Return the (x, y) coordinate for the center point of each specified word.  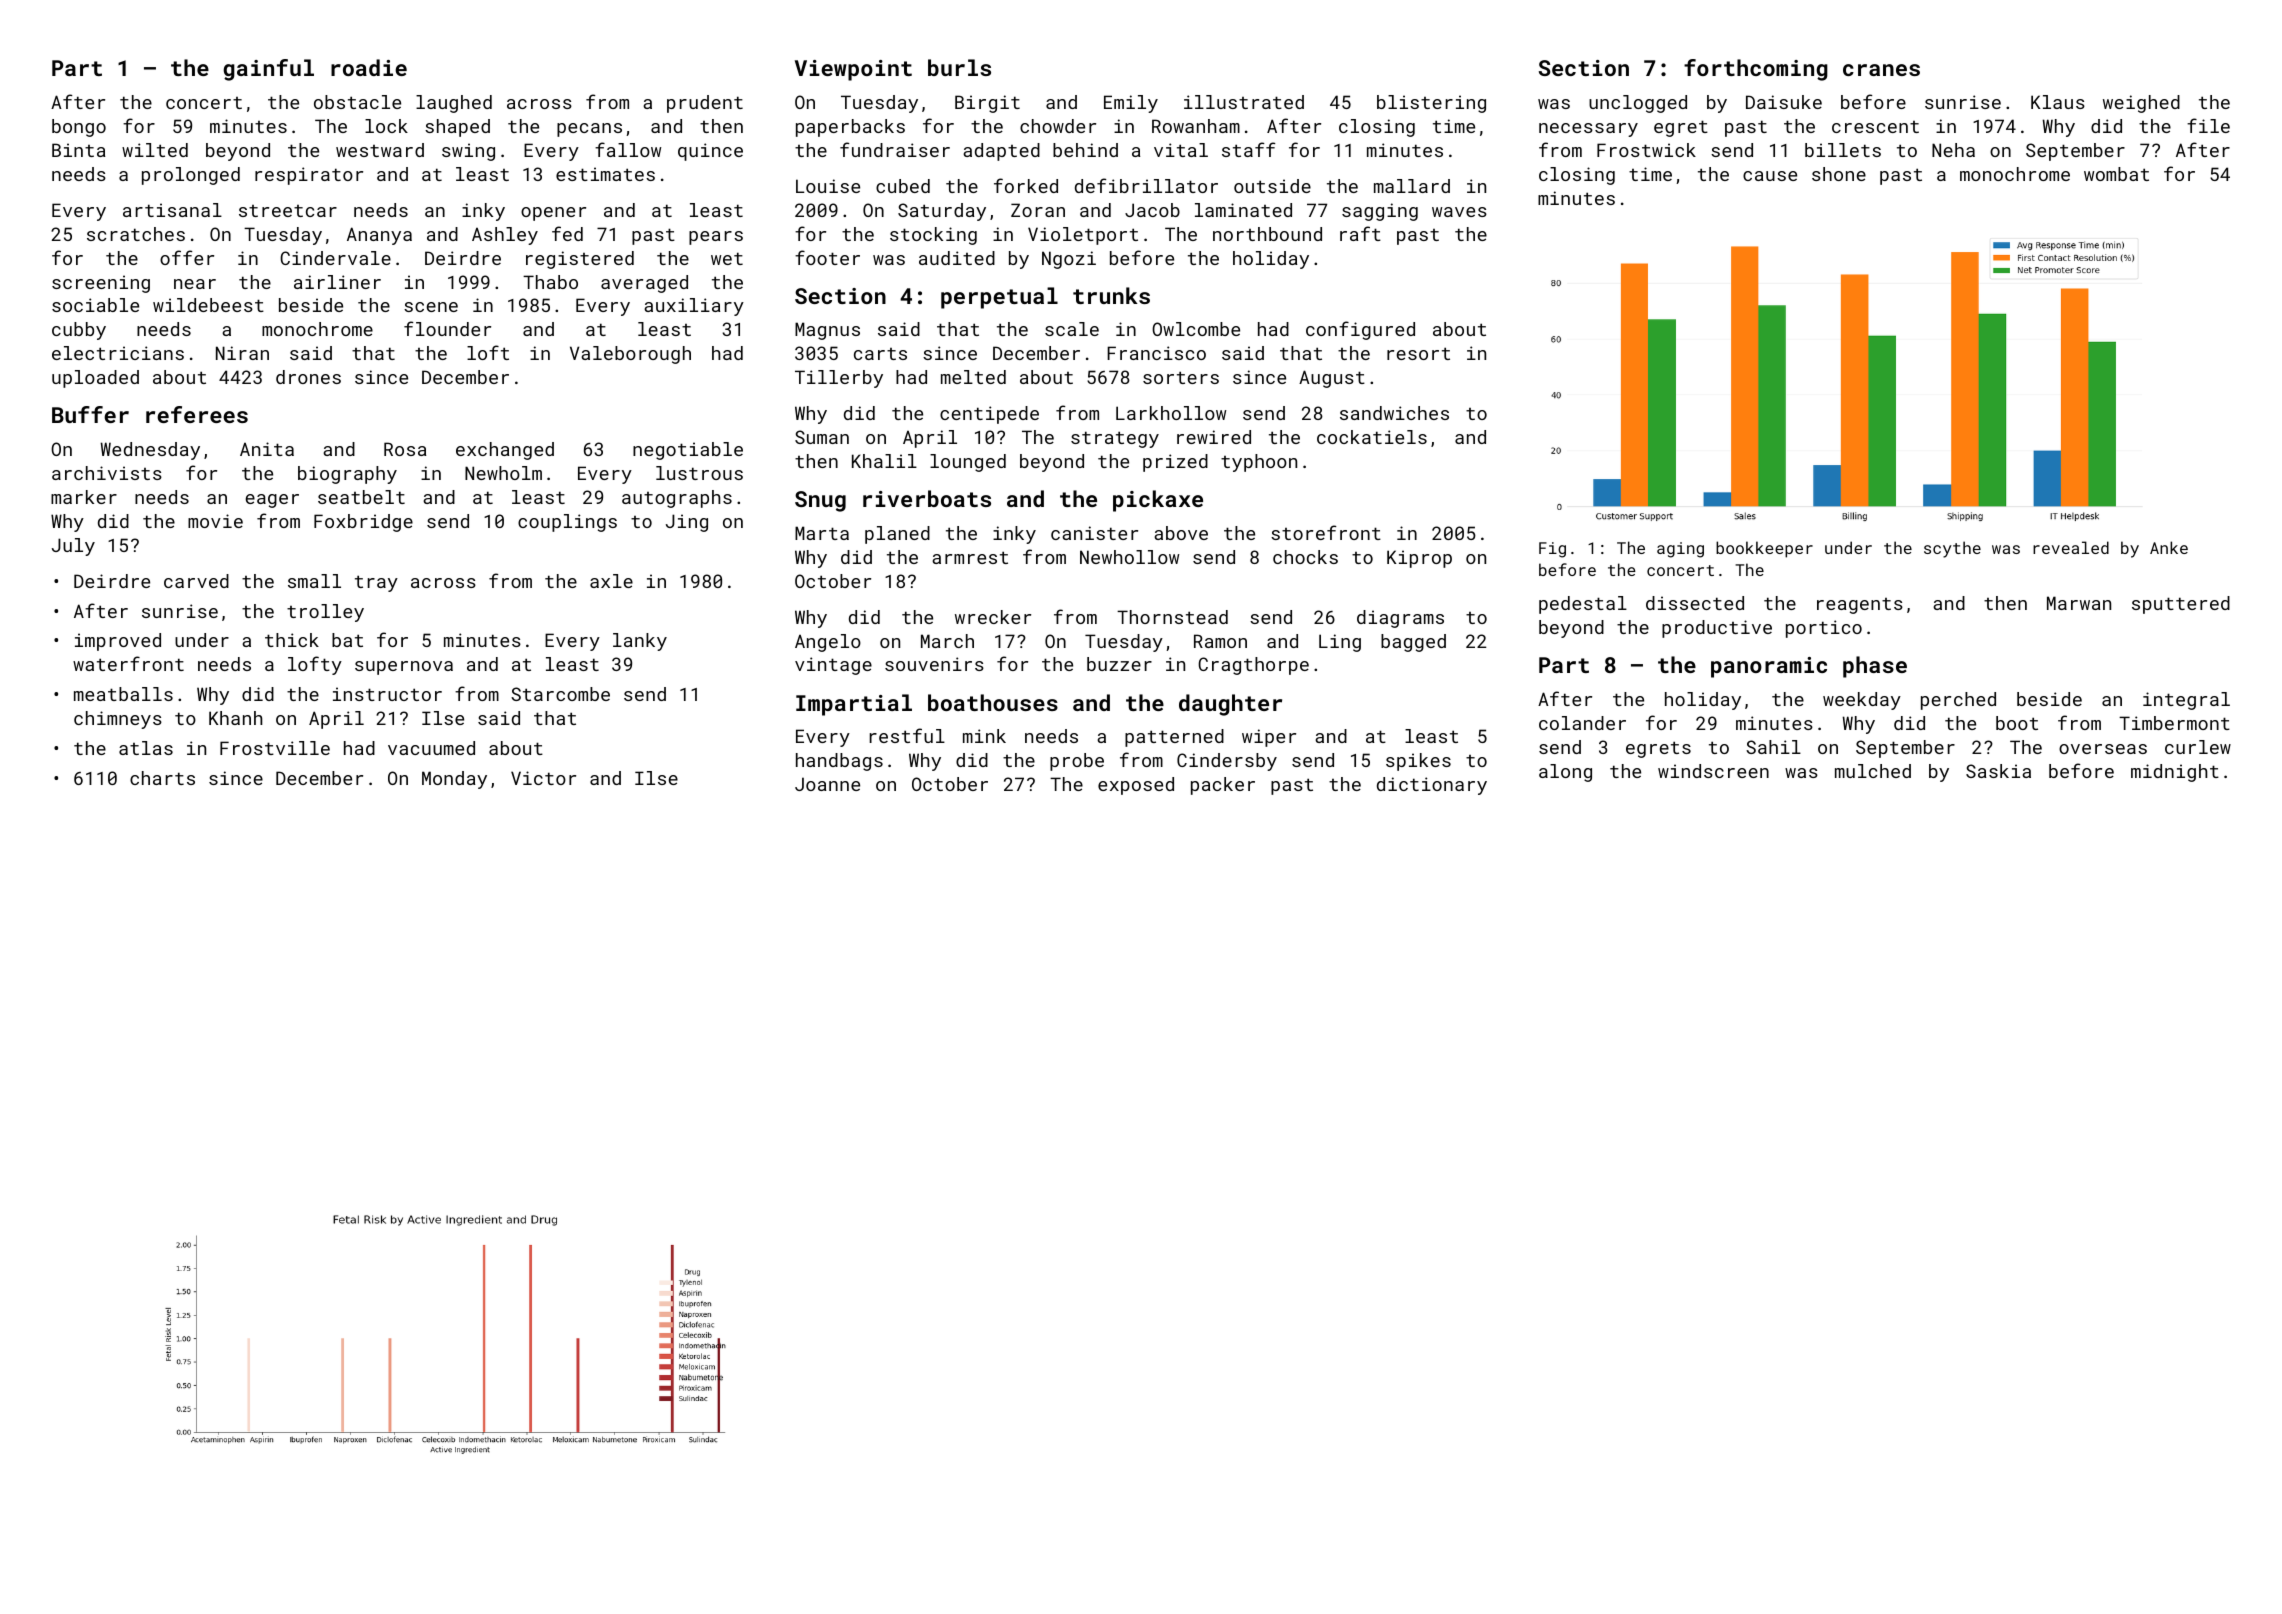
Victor (543, 778)
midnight (2175, 773)
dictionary (1432, 786)
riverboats (927, 498)
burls (959, 67)
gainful (268, 70)
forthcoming (1756, 70)
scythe (1952, 549)
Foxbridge (363, 523)
